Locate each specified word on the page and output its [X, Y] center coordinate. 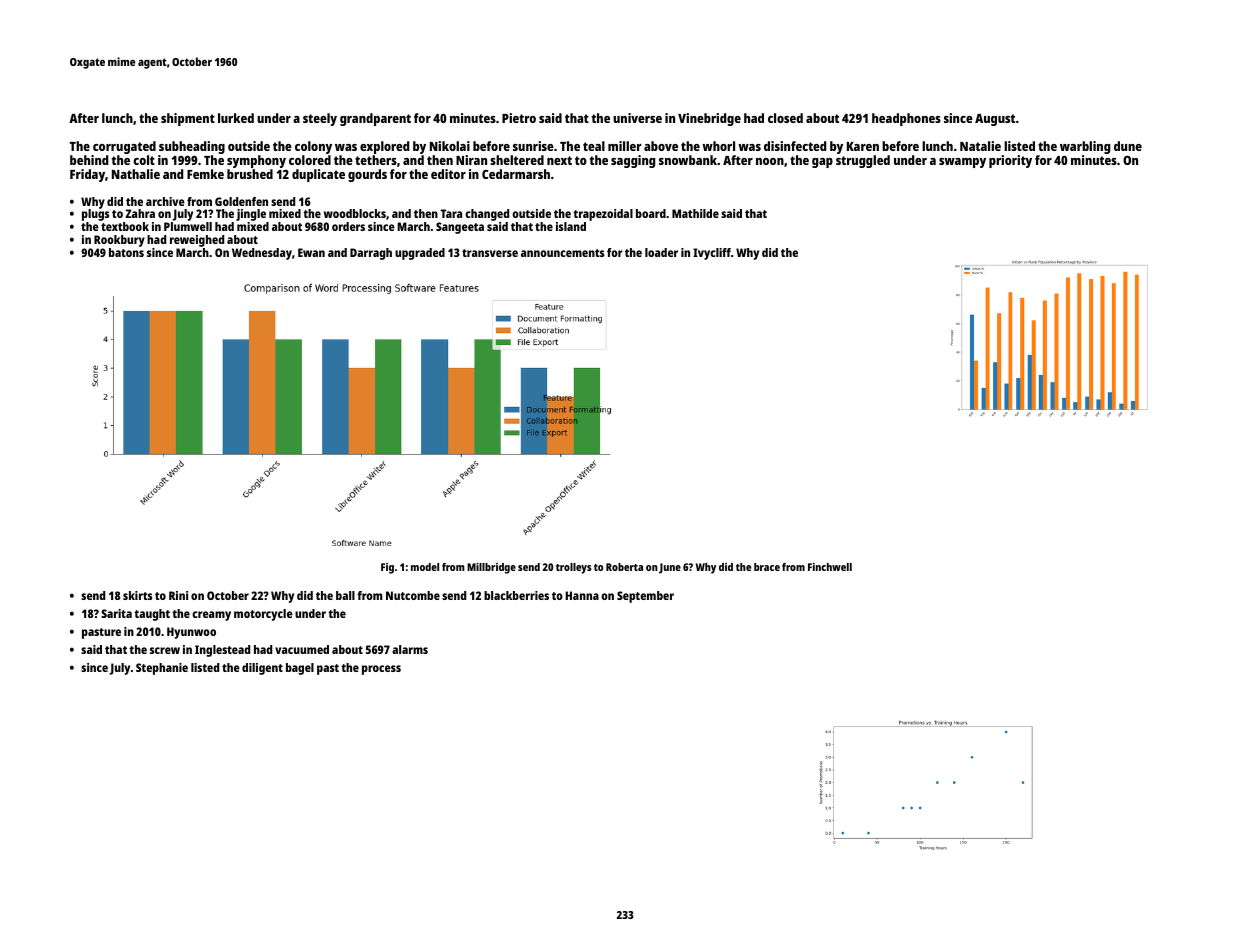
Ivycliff [712, 254]
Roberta [624, 567]
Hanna [582, 595]
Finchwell [830, 567]
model [425, 567]
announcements [562, 253]
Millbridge [491, 568]
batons [126, 252]
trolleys [573, 568]
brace [767, 567]
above [661, 146]
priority [1010, 161]
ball [345, 595]
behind [89, 160]
